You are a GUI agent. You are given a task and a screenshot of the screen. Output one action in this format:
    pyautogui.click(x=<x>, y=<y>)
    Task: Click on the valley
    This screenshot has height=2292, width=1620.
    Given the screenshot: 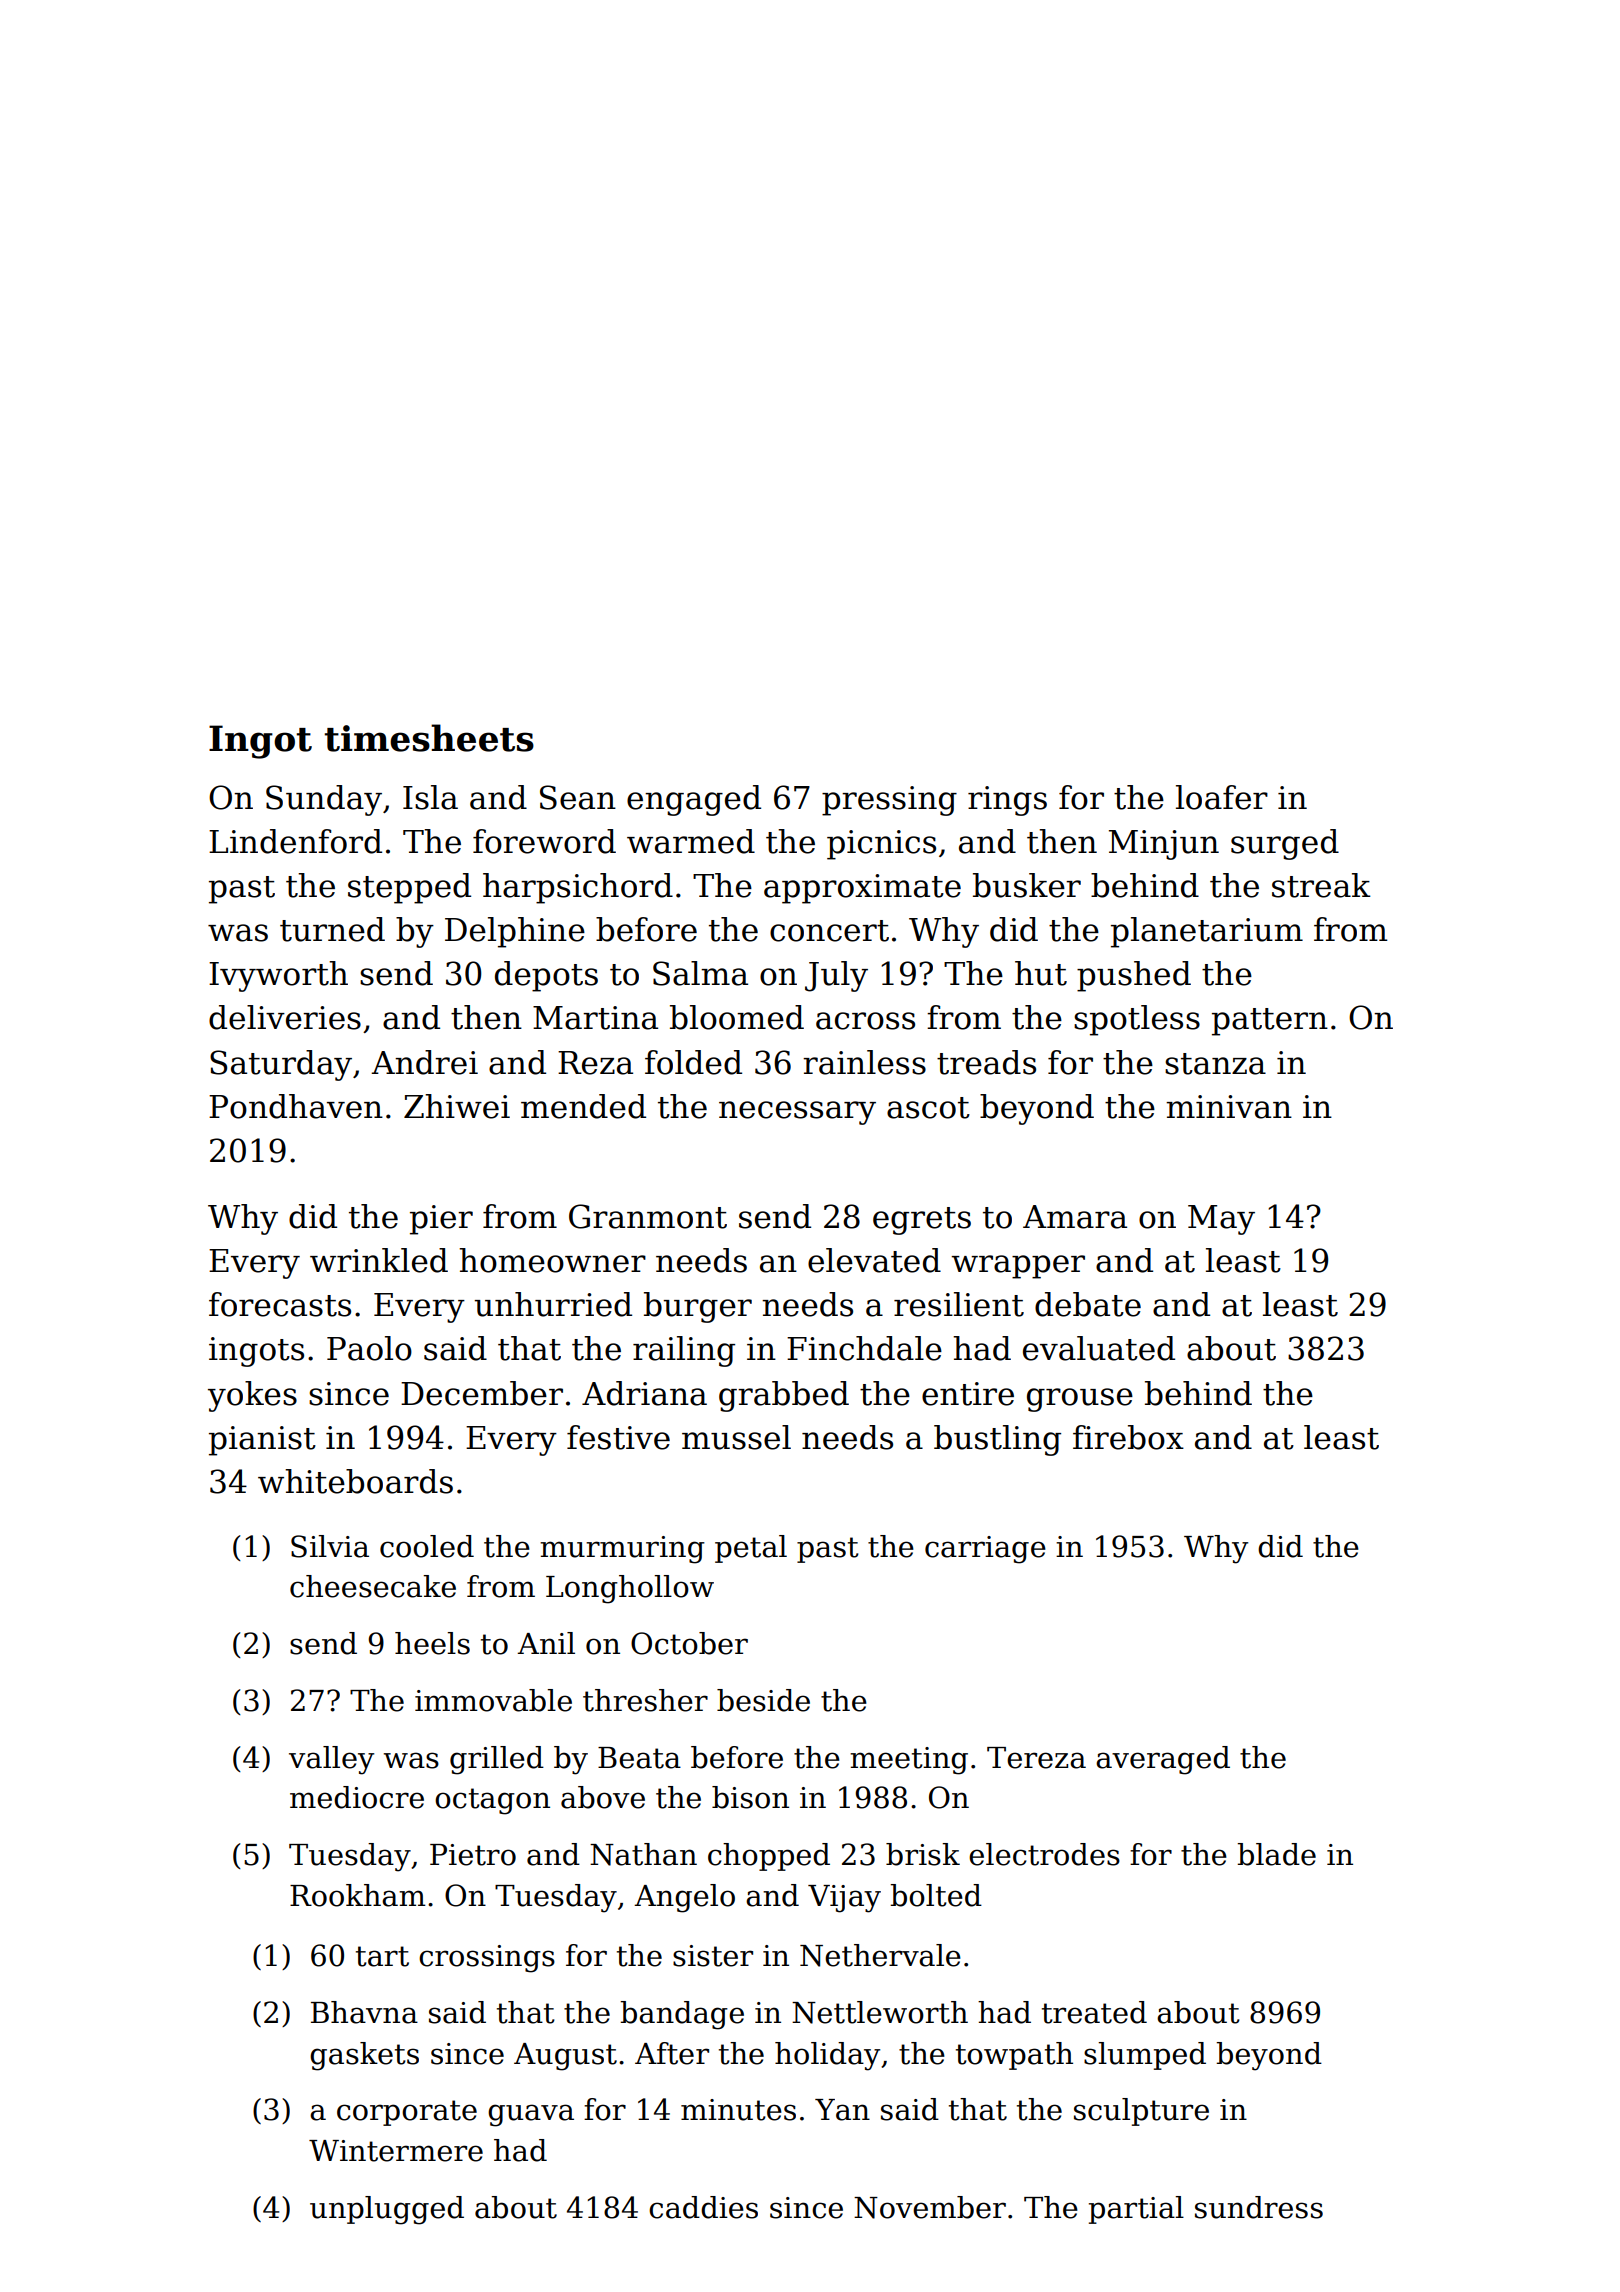 What is the action you would take?
    pyautogui.click(x=331, y=1760)
